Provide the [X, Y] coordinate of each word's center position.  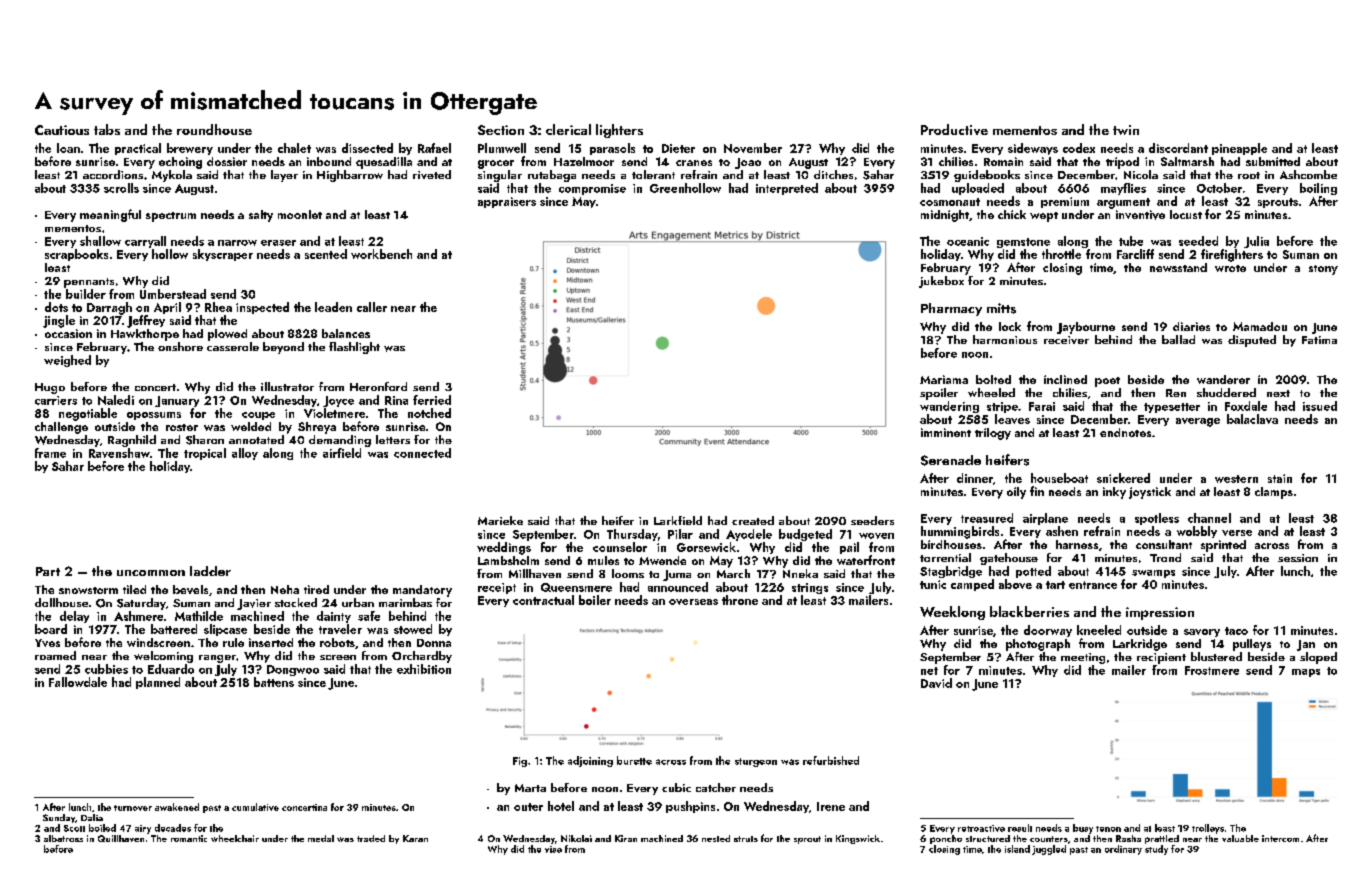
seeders [872, 520]
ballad [1178, 339]
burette [634, 760]
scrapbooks [76, 255]
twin [1126, 130]
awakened [177, 807]
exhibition [424, 669]
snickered [1123, 478]
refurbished [831, 760]
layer [284, 176]
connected [422, 453]
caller [372, 307]
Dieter [678, 148]
